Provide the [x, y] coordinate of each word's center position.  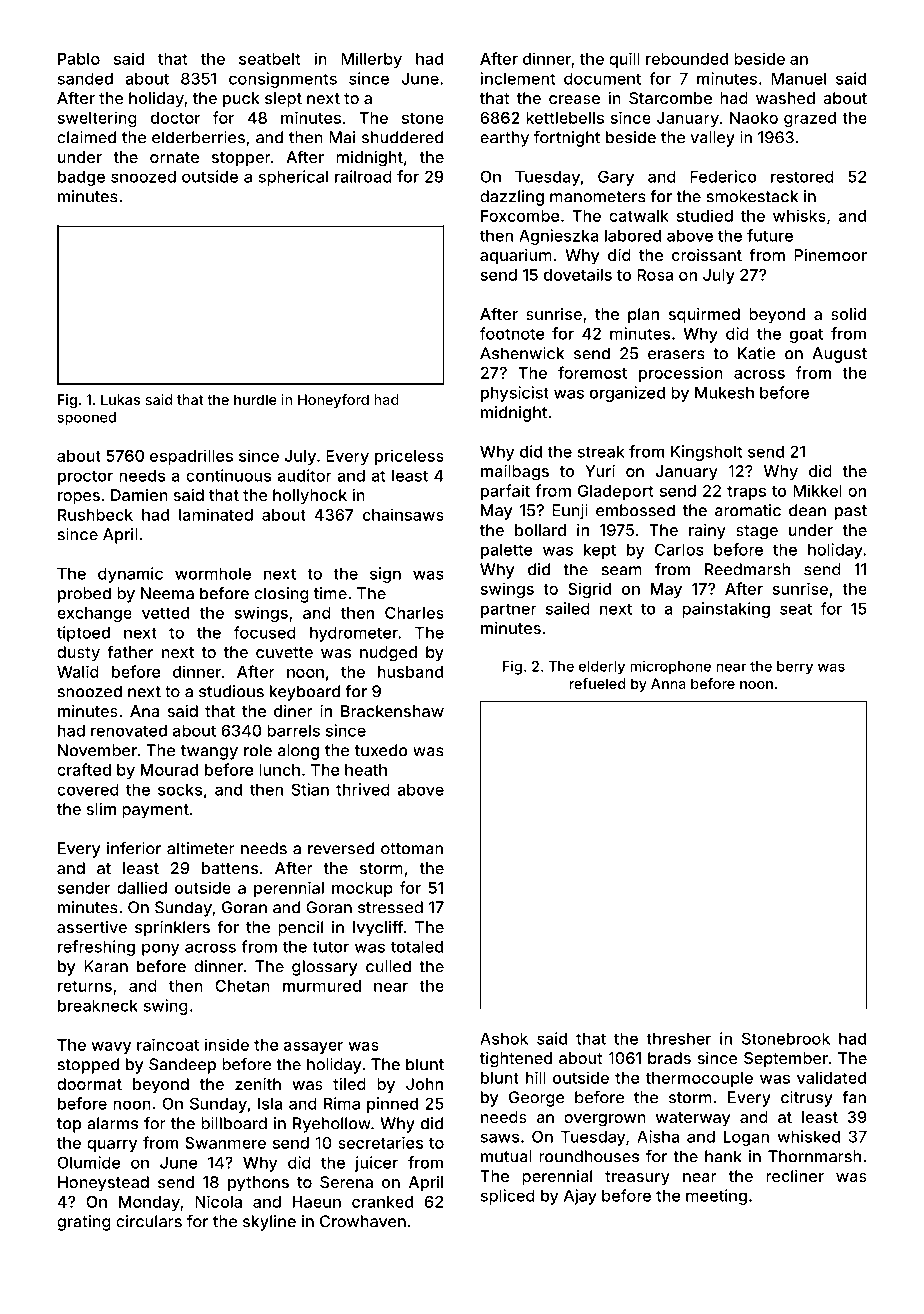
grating [84, 1223]
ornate [174, 157]
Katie [757, 353]
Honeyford [333, 401]
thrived [363, 789]
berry [795, 668]
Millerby [371, 60]
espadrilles [191, 457]
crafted [84, 769]
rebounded [687, 59]
